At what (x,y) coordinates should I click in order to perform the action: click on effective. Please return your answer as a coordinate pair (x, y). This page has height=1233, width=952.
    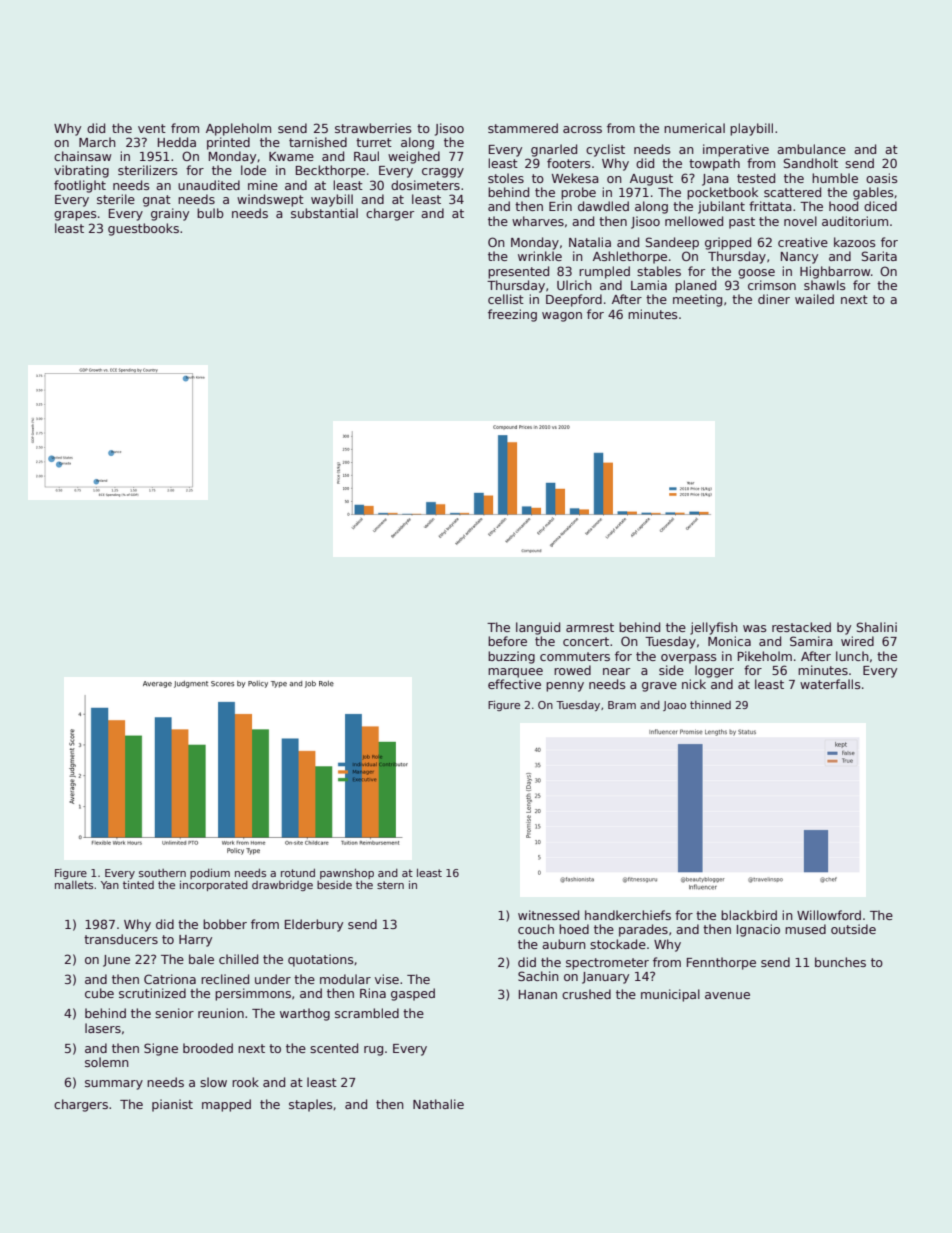
    Looking at the image, I should click on (514, 684).
